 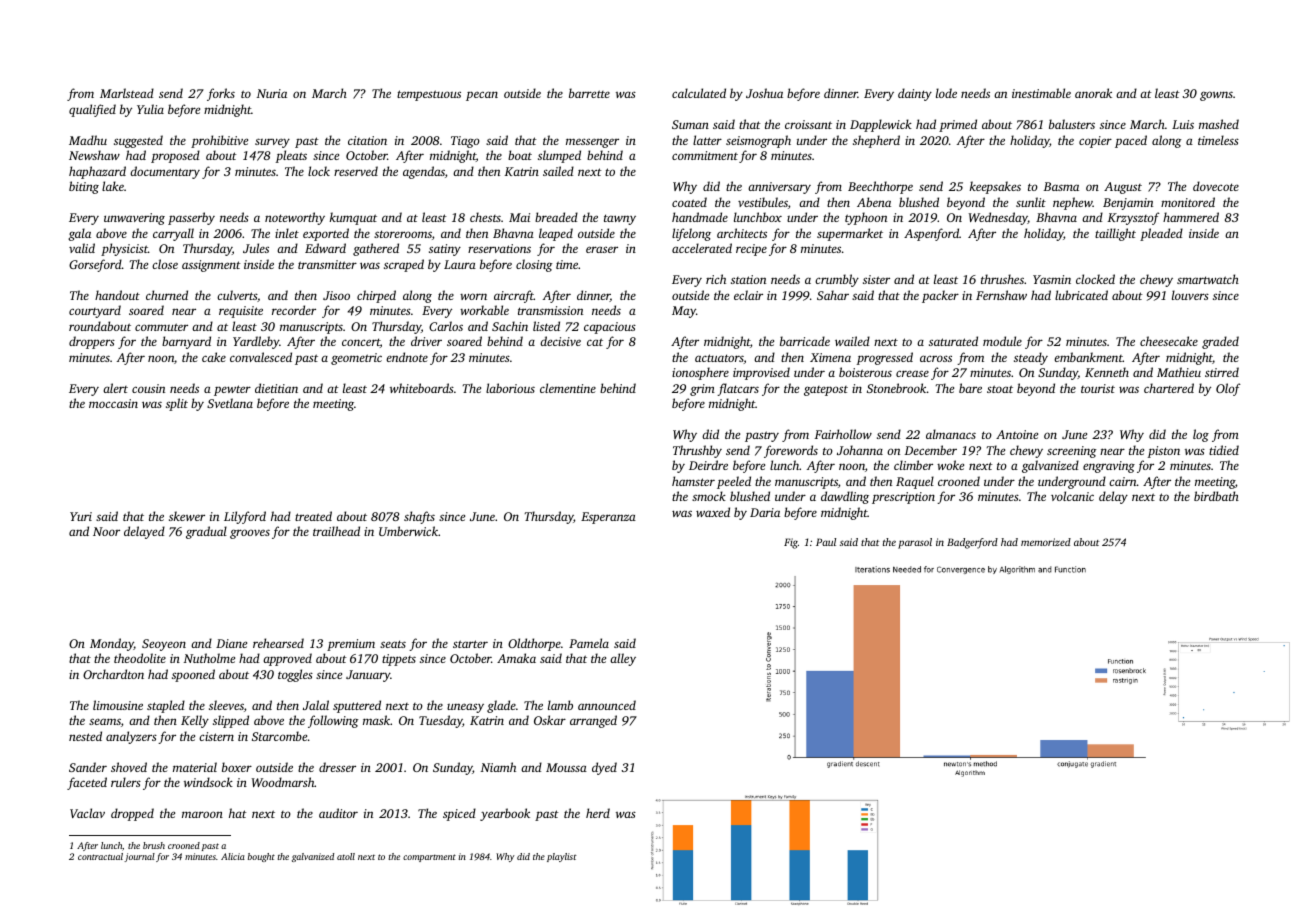 I want to click on primed, so click(x=958, y=125).
